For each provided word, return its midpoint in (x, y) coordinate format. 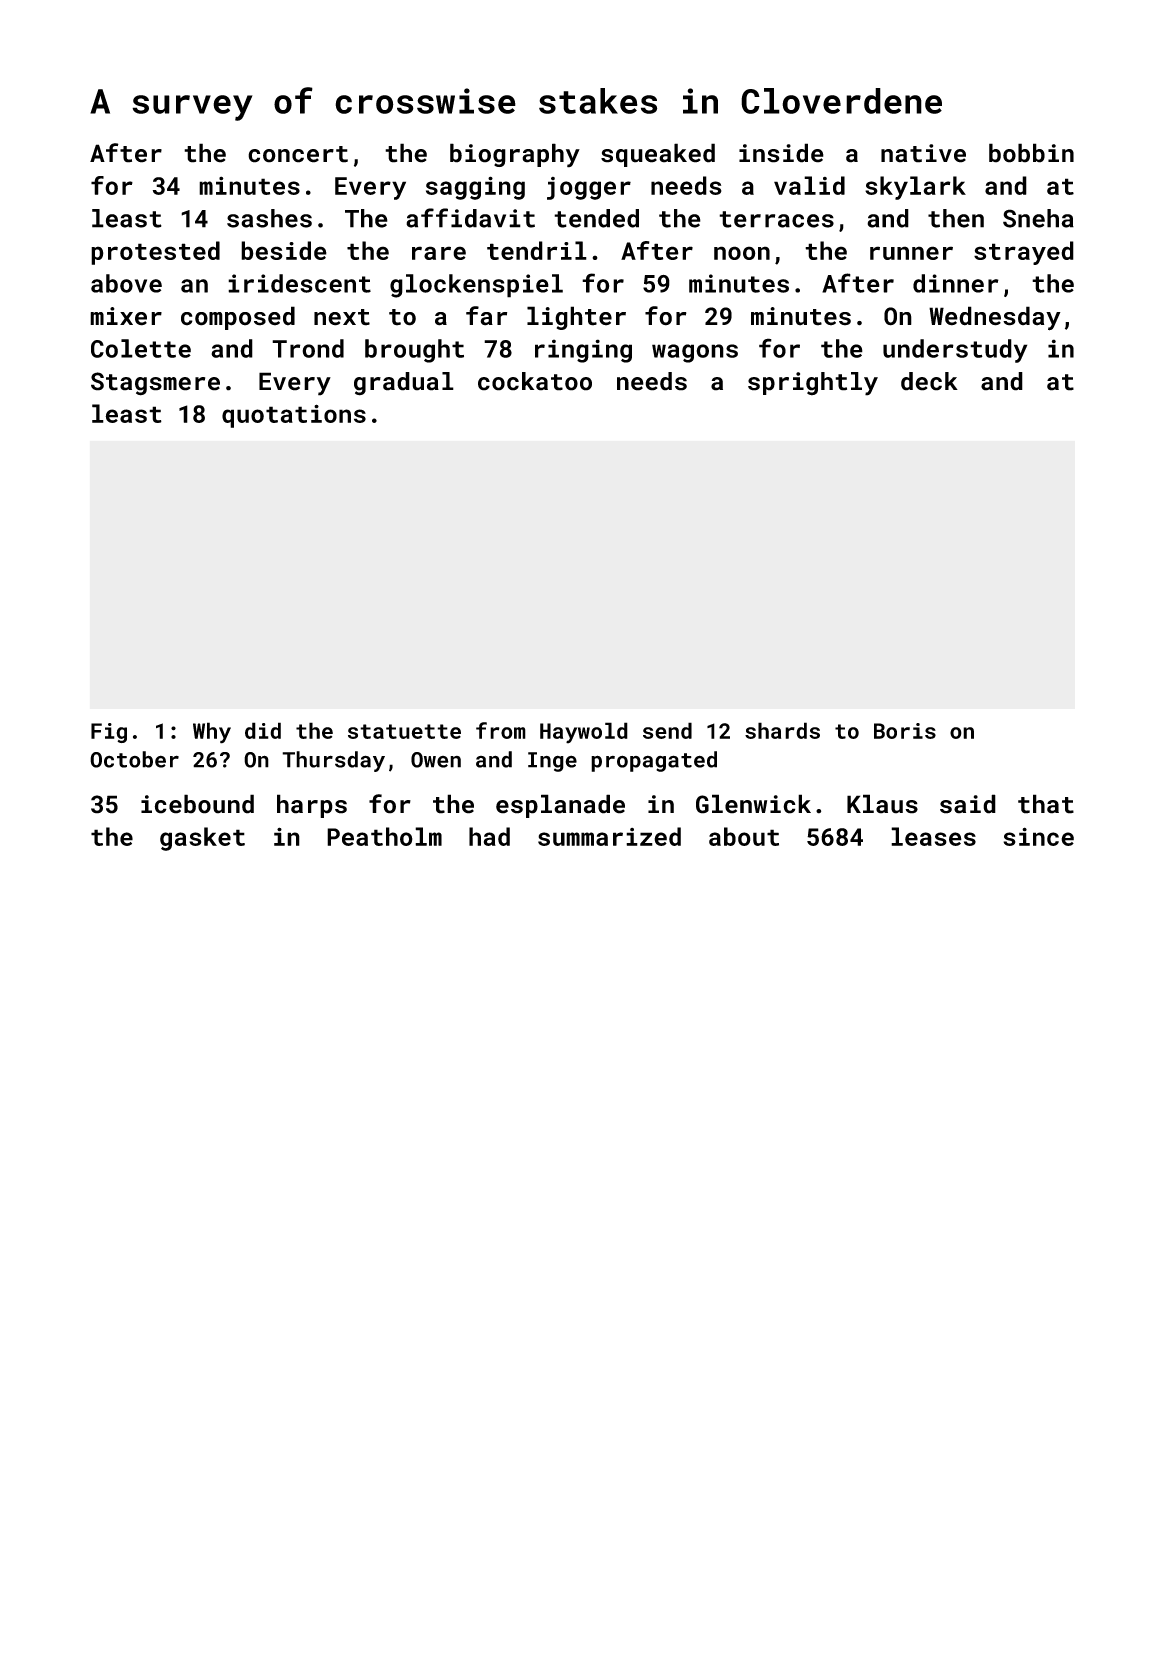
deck (929, 381)
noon (742, 253)
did (263, 730)
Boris (905, 731)
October (134, 759)
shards (782, 730)
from (501, 730)
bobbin (1031, 153)
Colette (141, 348)
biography (515, 155)
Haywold (584, 733)
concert (298, 154)
